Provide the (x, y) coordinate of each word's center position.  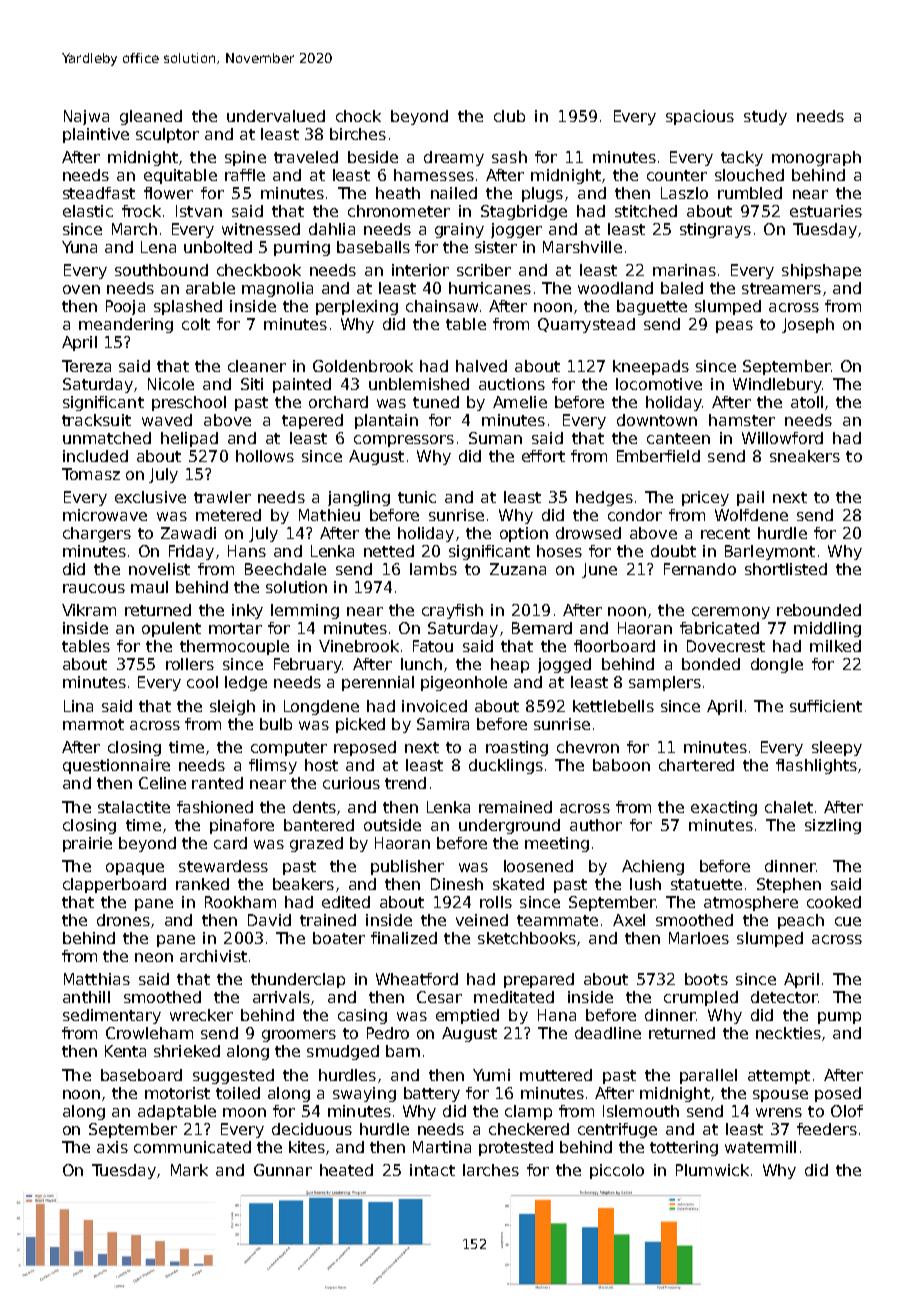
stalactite (134, 807)
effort (543, 456)
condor (635, 515)
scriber (484, 270)
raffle (245, 175)
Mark (189, 1170)
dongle (777, 665)
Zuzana (518, 569)
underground (509, 826)
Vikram (89, 610)
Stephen (789, 885)
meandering (126, 325)
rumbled (750, 193)
